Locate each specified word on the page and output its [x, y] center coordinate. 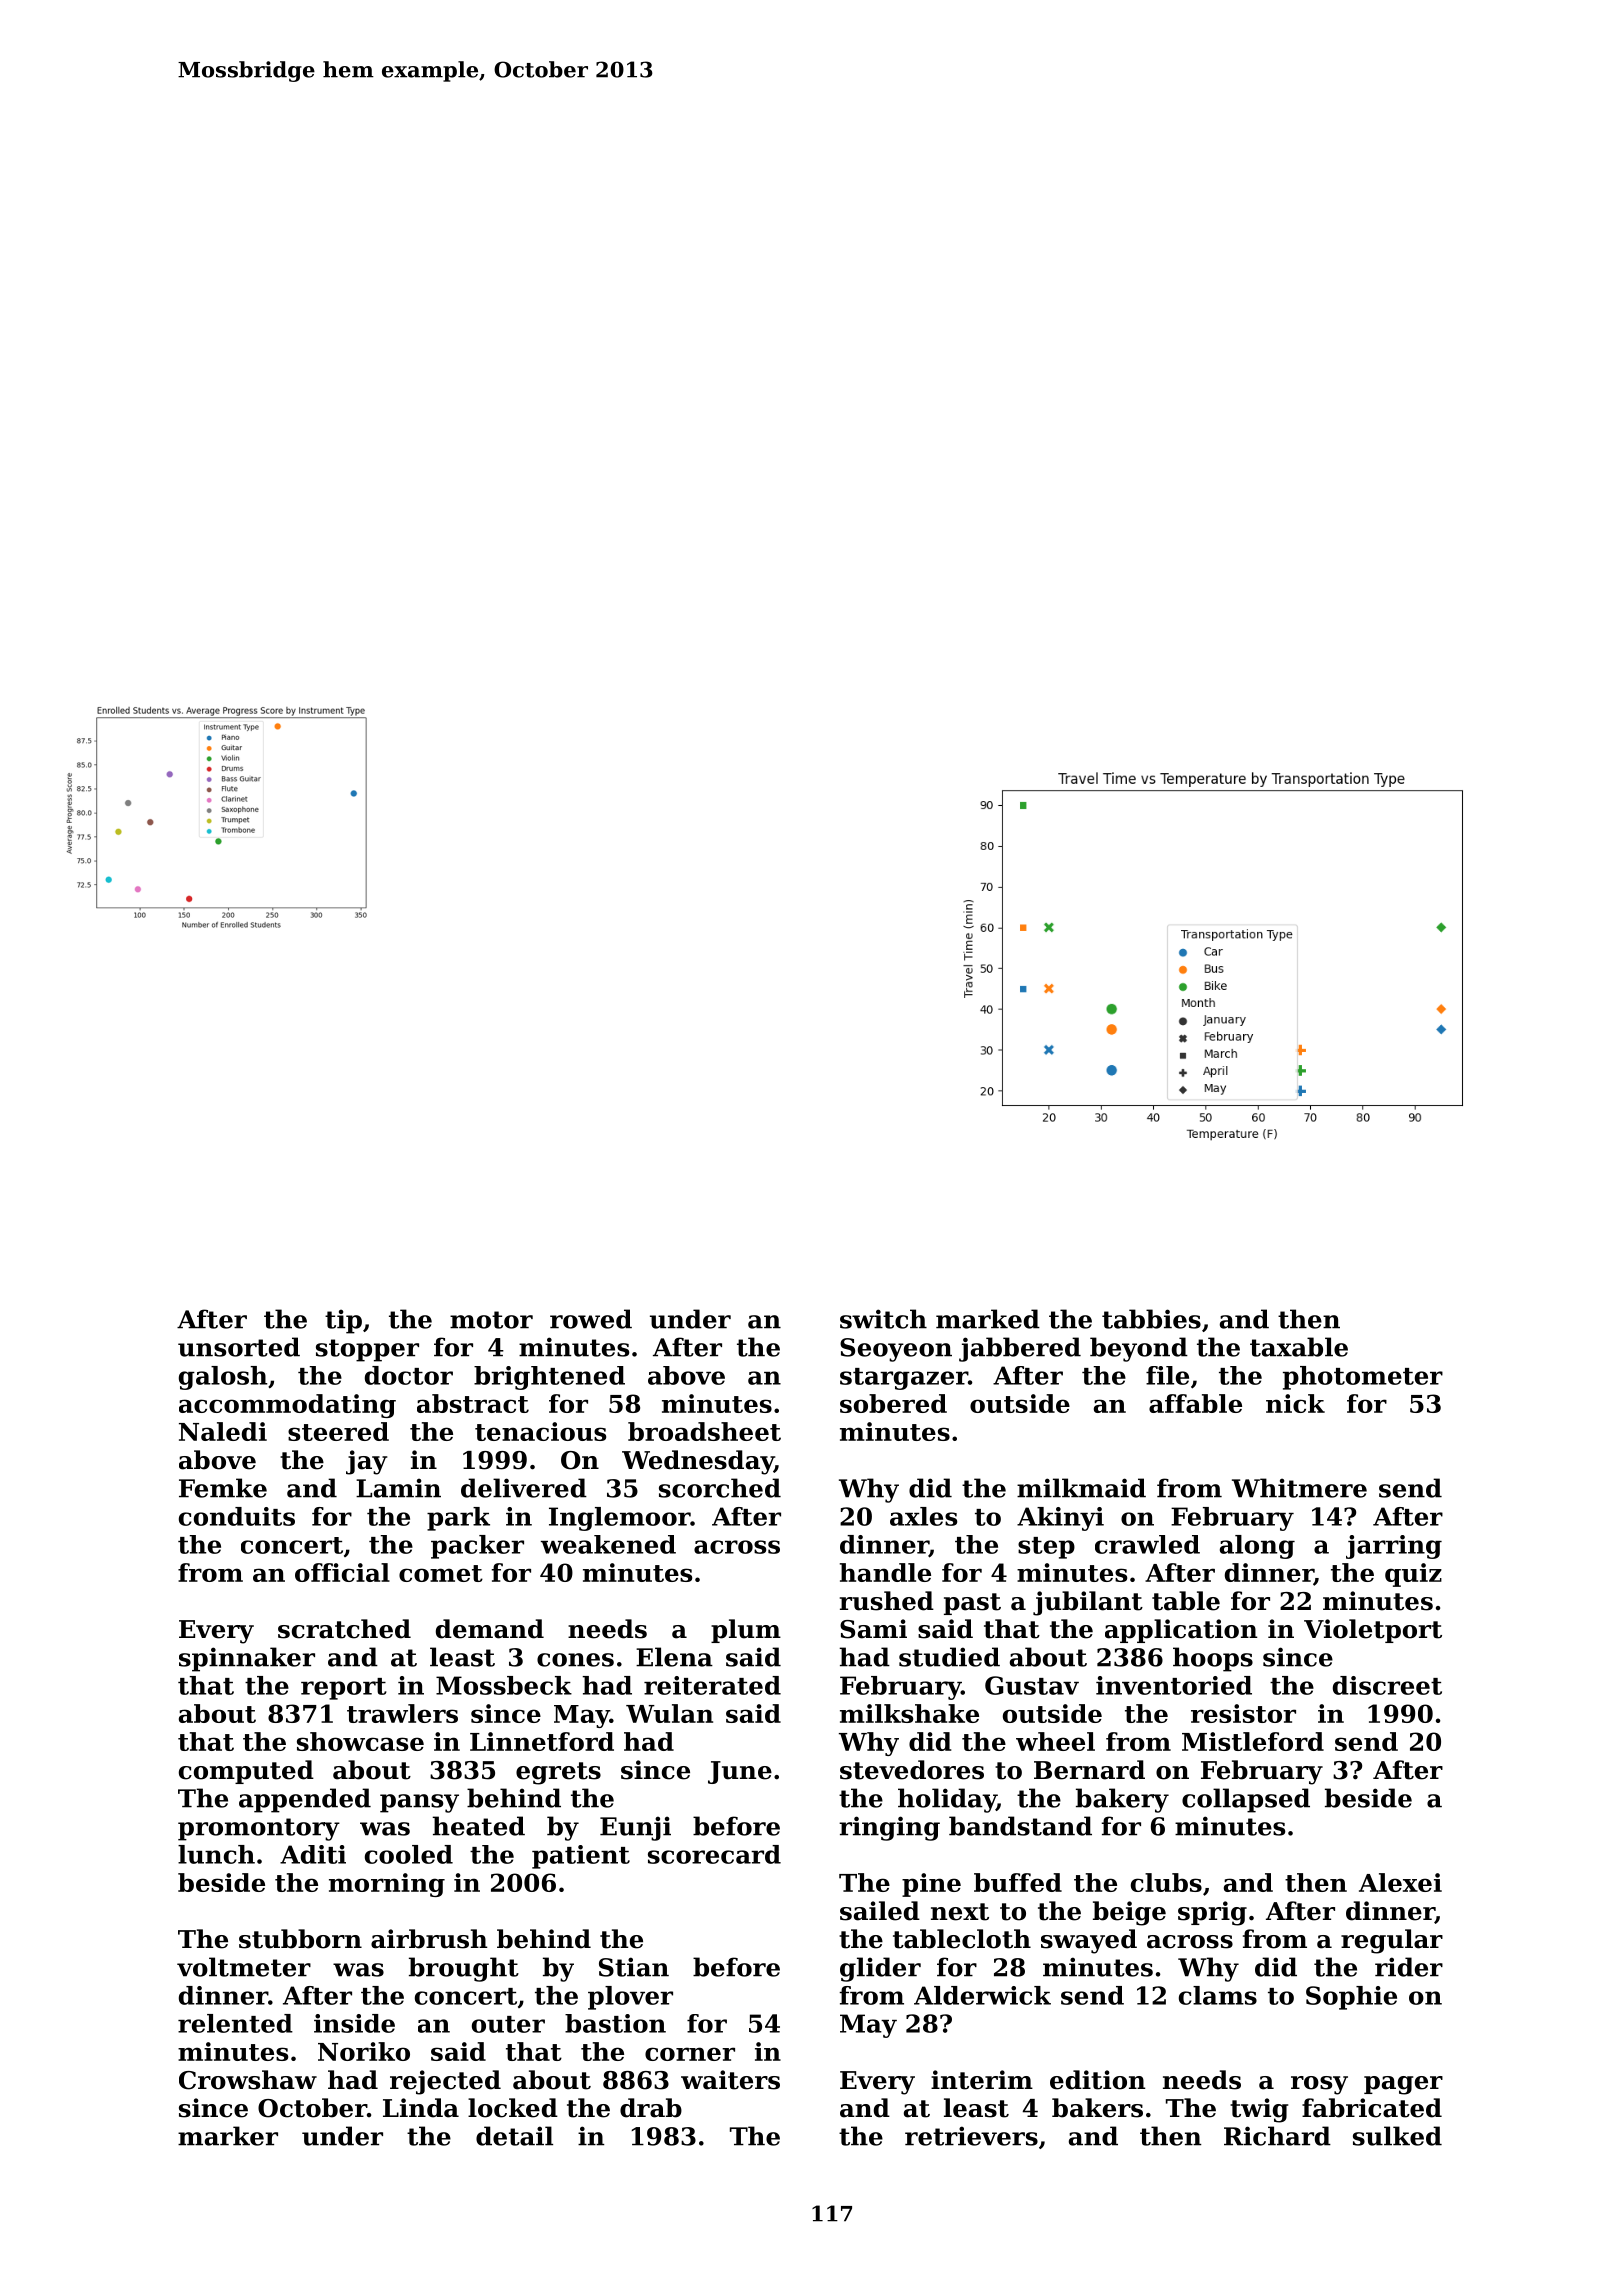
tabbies [1151, 1319]
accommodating [287, 1406]
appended [305, 1800]
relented [235, 2023]
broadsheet [704, 1431]
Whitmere [1299, 1488]
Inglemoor [619, 1519]
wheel [1055, 1741]
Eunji [635, 1828]
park [458, 1519]
